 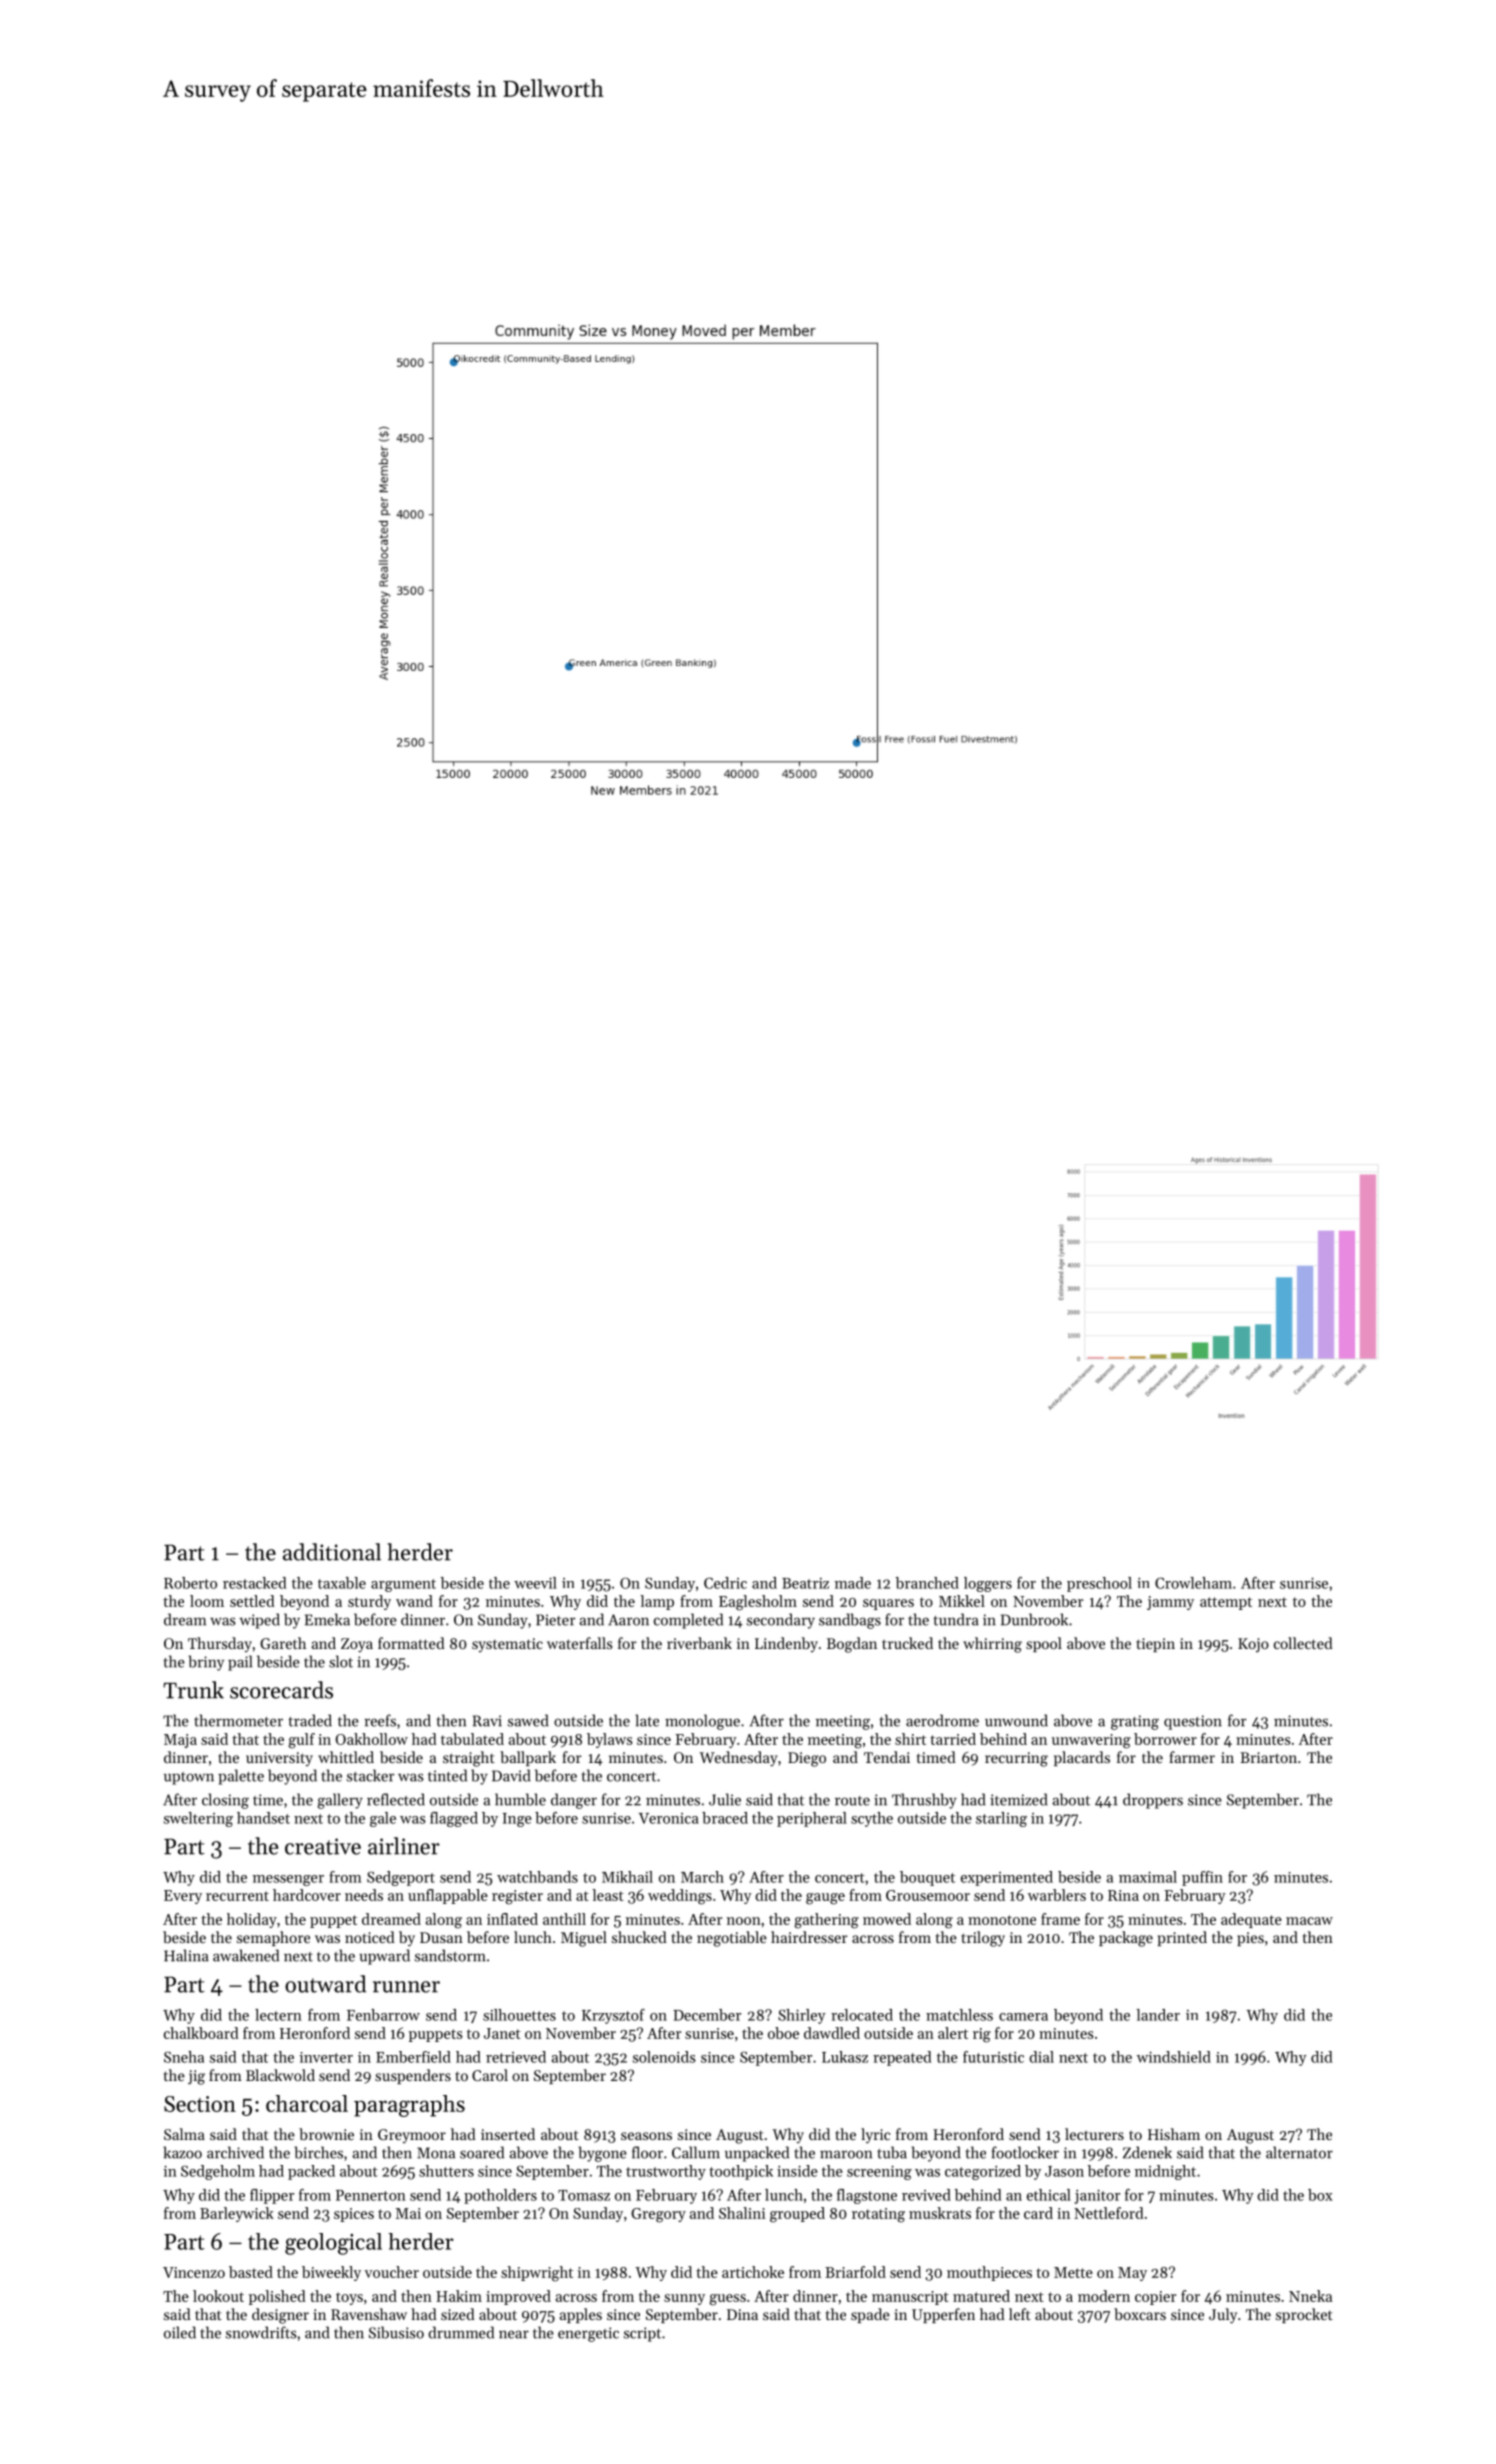 What do you see at coordinates (261, 2332) in the screenshot?
I see `snowdrifts` at bounding box center [261, 2332].
